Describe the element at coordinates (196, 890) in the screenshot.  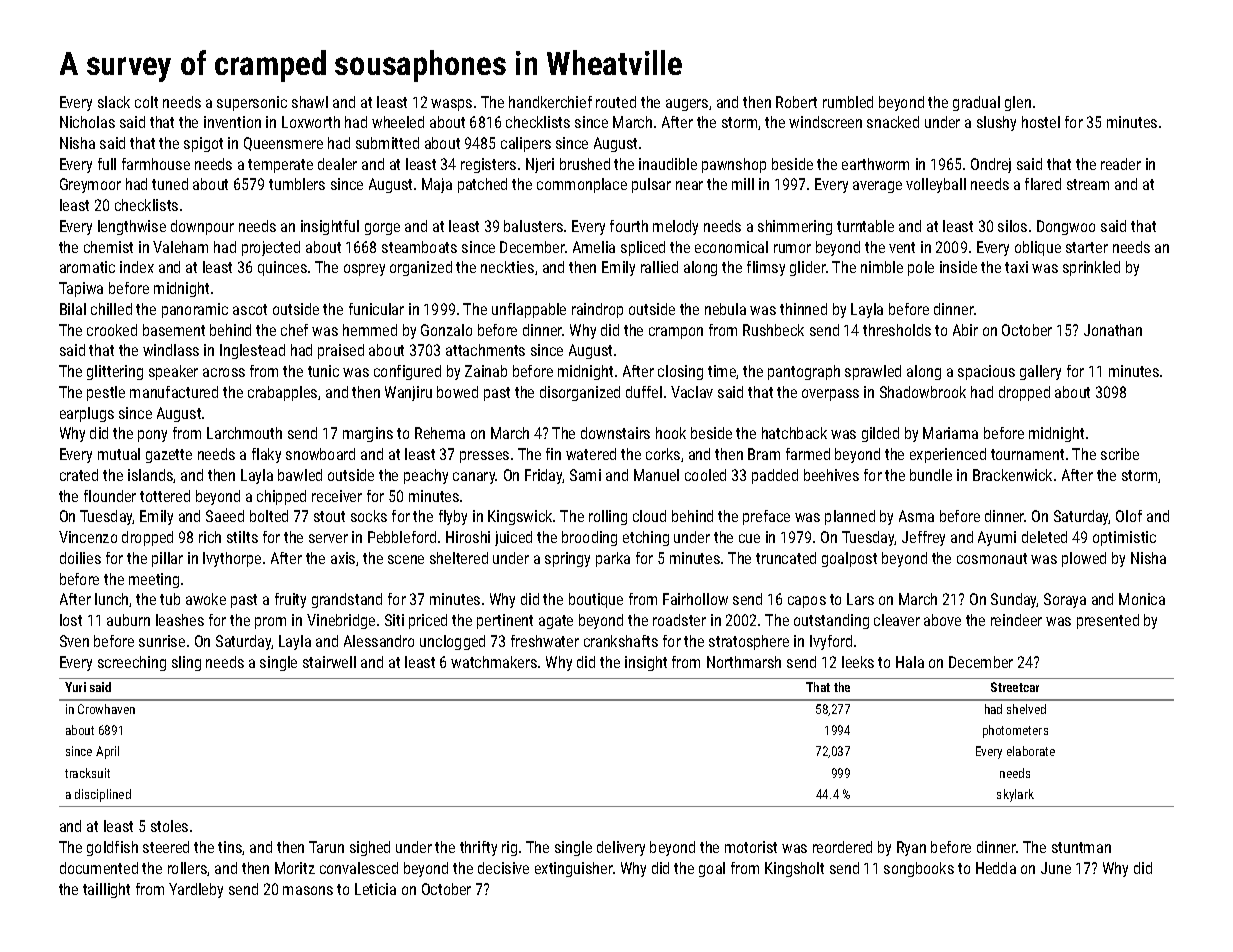
I see `Yardleby` at that location.
